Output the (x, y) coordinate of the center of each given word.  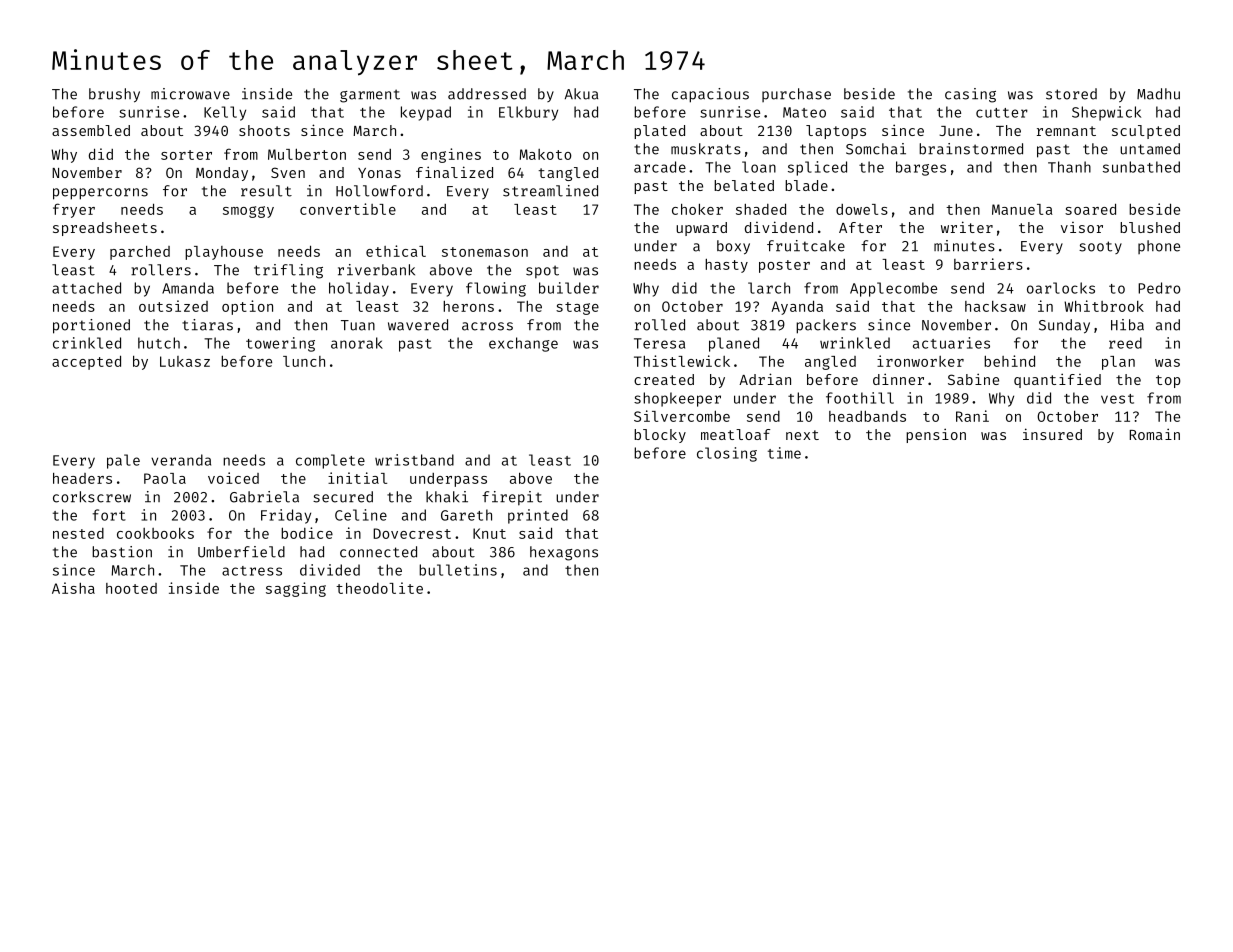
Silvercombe (682, 416)
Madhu (1158, 94)
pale (123, 461)
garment (370, 96)
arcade (660, 167)
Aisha (73, 588)
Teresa (659, 343)
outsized (173, 306)
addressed (487, 94)
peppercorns (100, 194)
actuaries (951, 343)
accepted (86, 362)
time (784, 453)
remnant (1066, 131)
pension (936, 435)
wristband (414, 460)
